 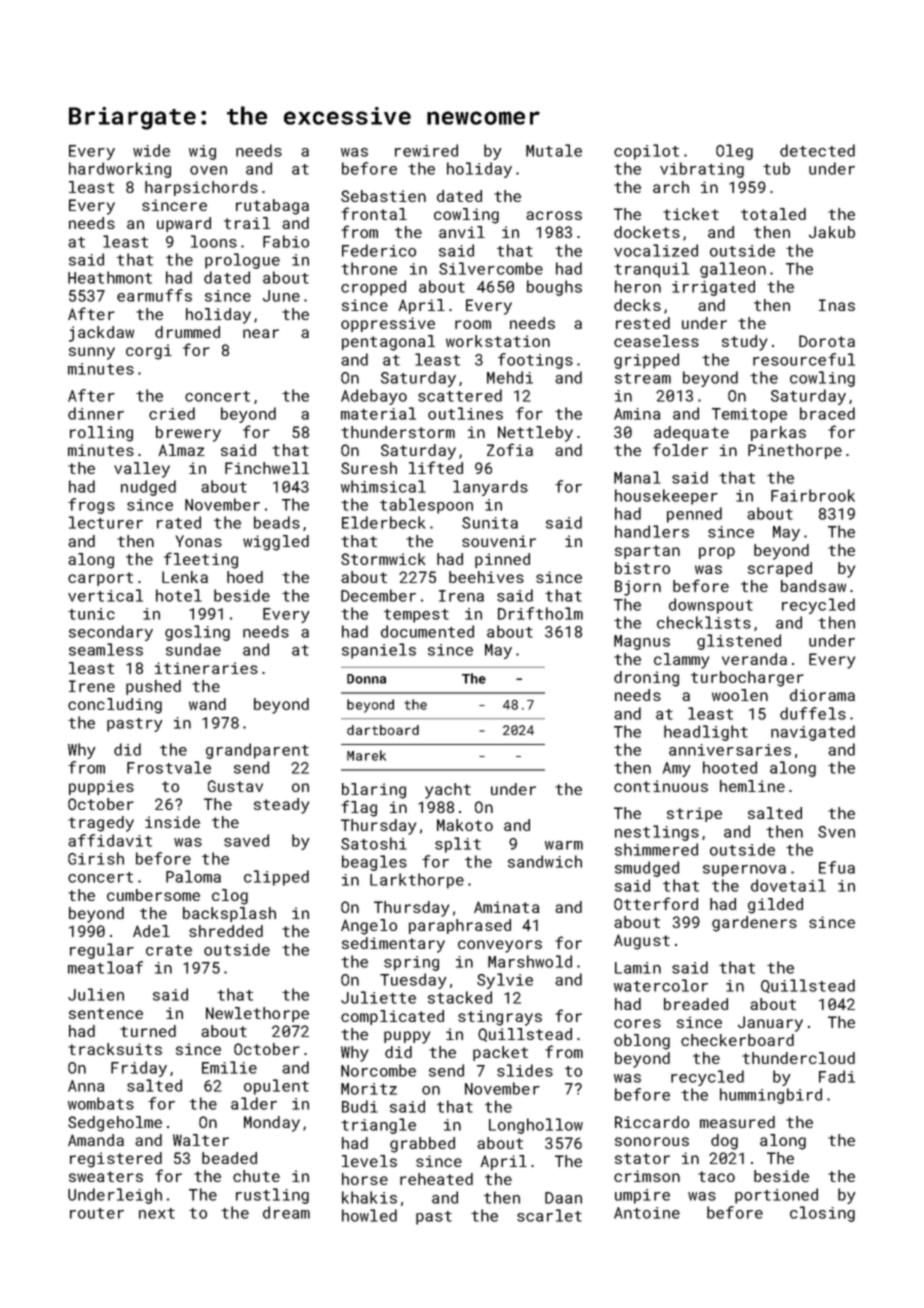 What do you see at coordinates (666, 497) in the document?
I see `housekeeper` at bounding box center [666, 497].
